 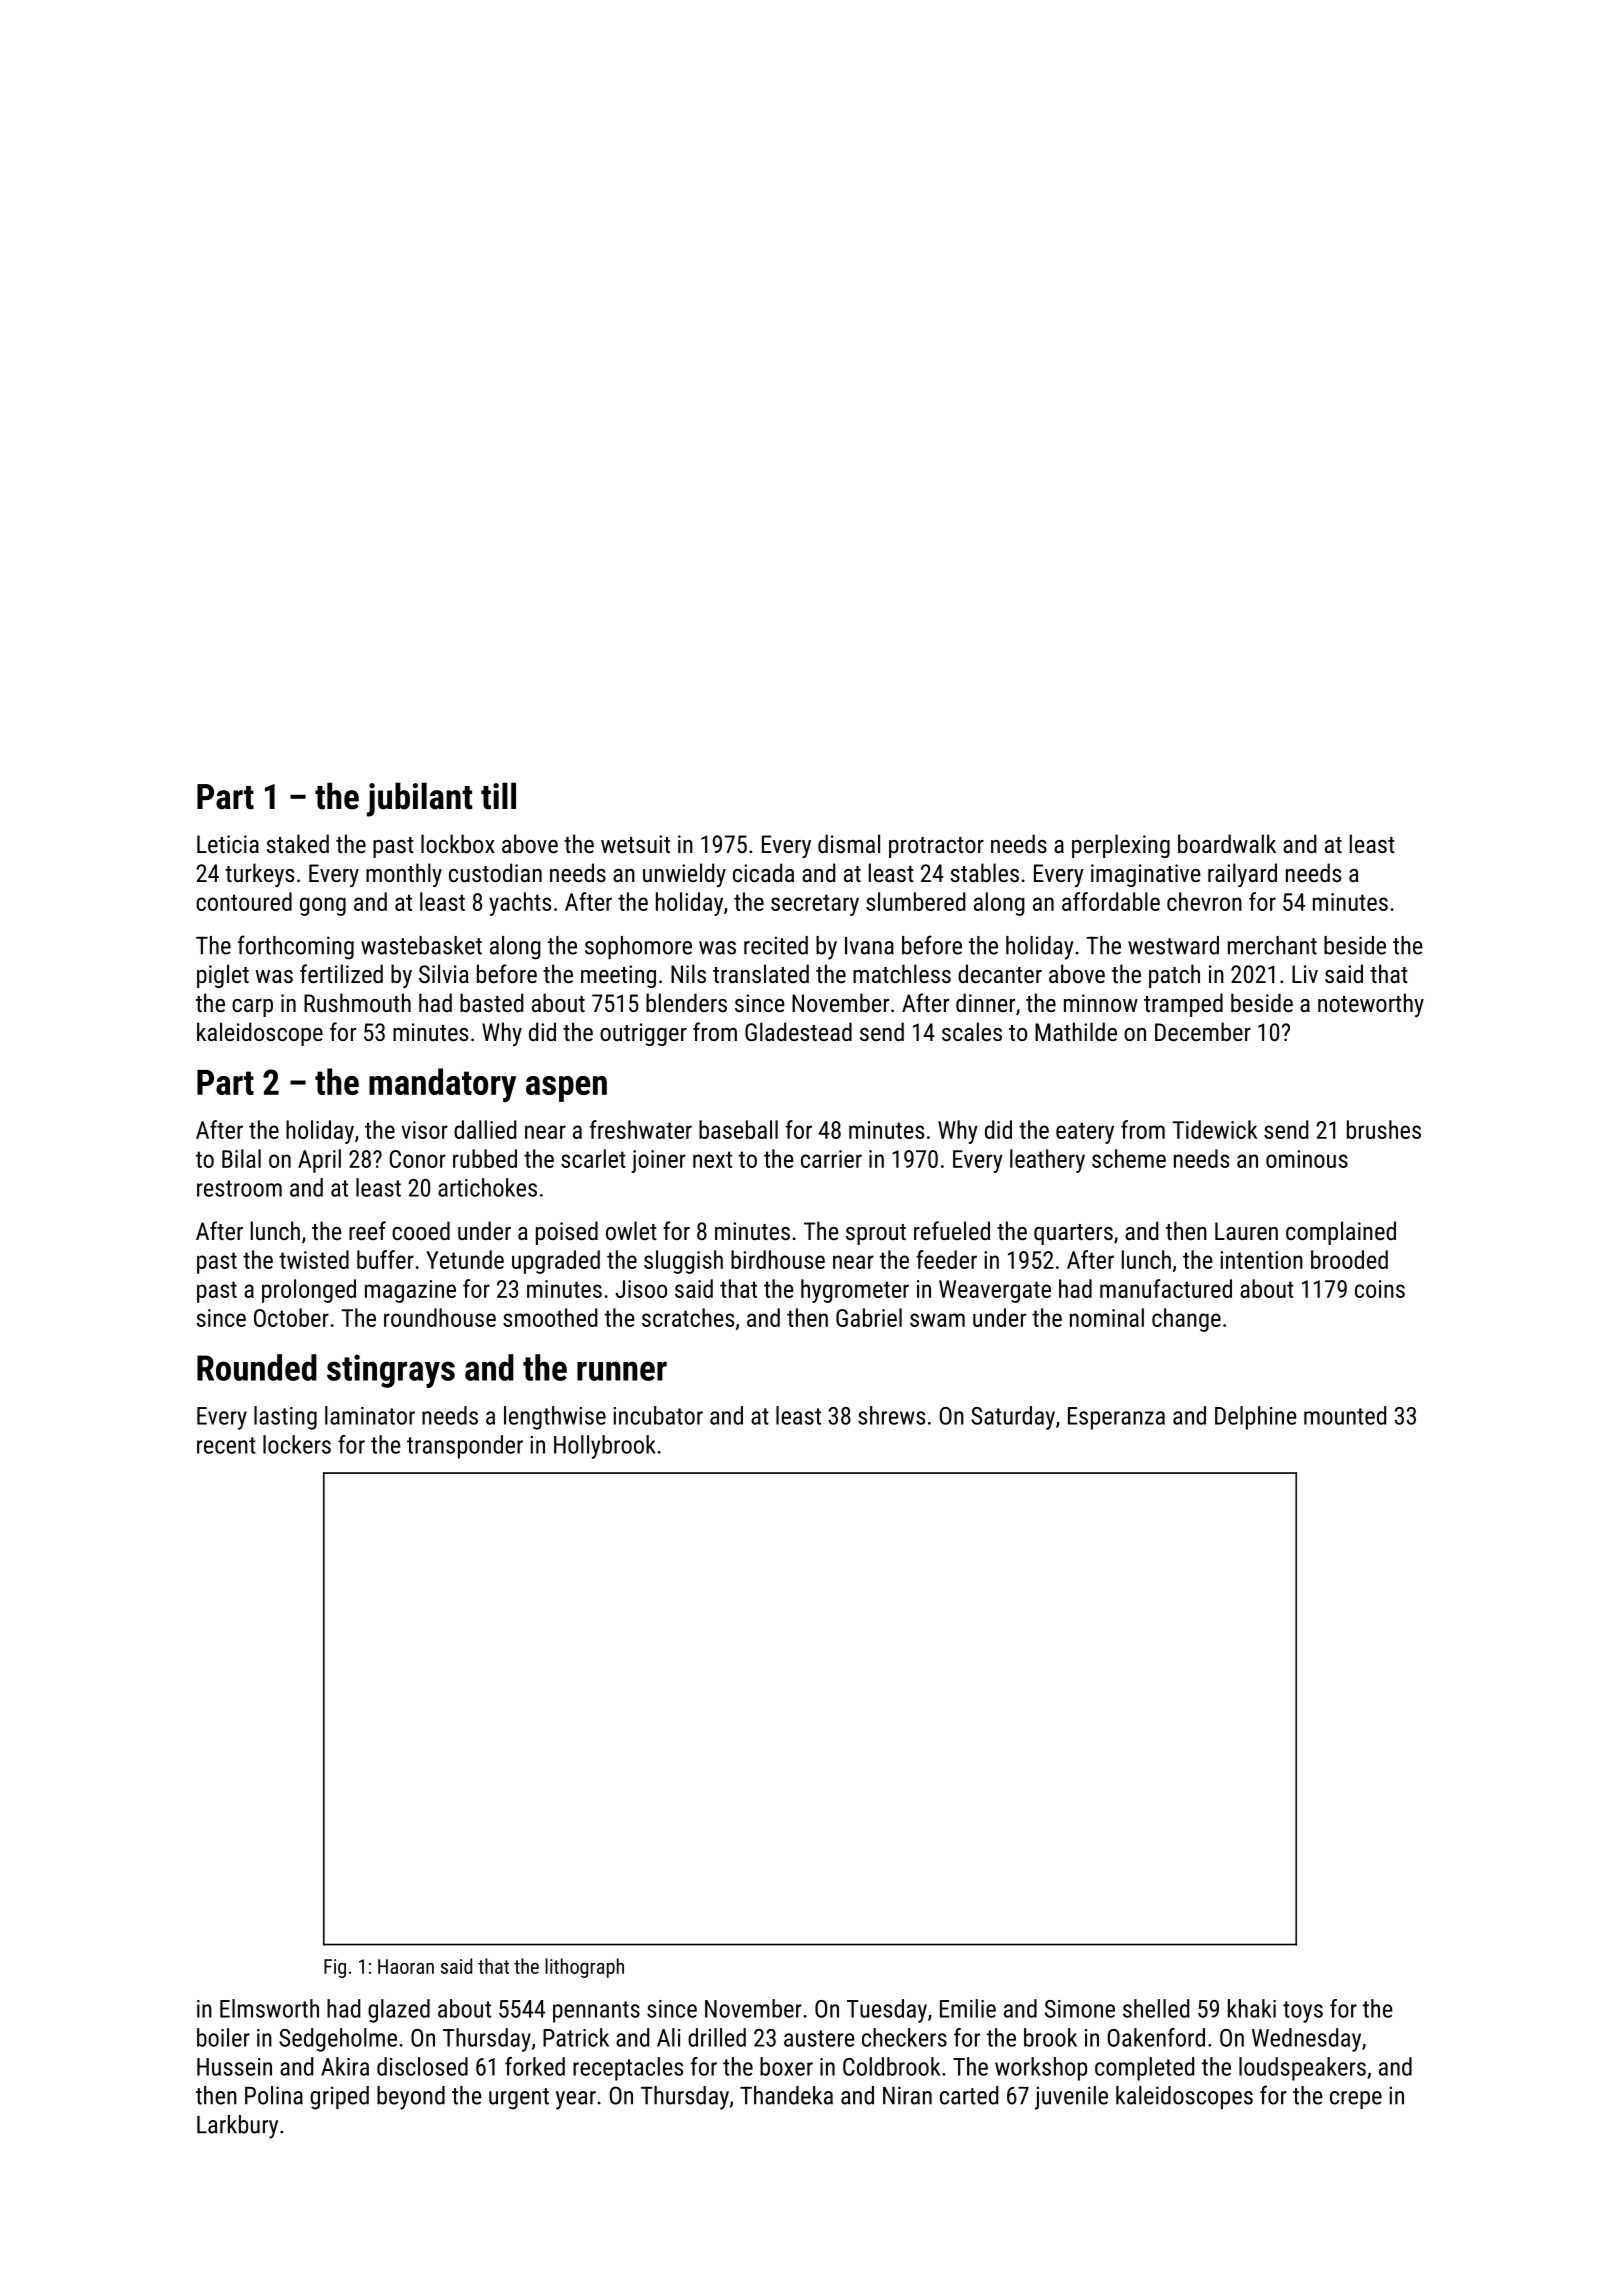 What do you see at coordinates (519, 2099) in the screenshot?
I see `urgent` at bounding box center [519, 2099].
